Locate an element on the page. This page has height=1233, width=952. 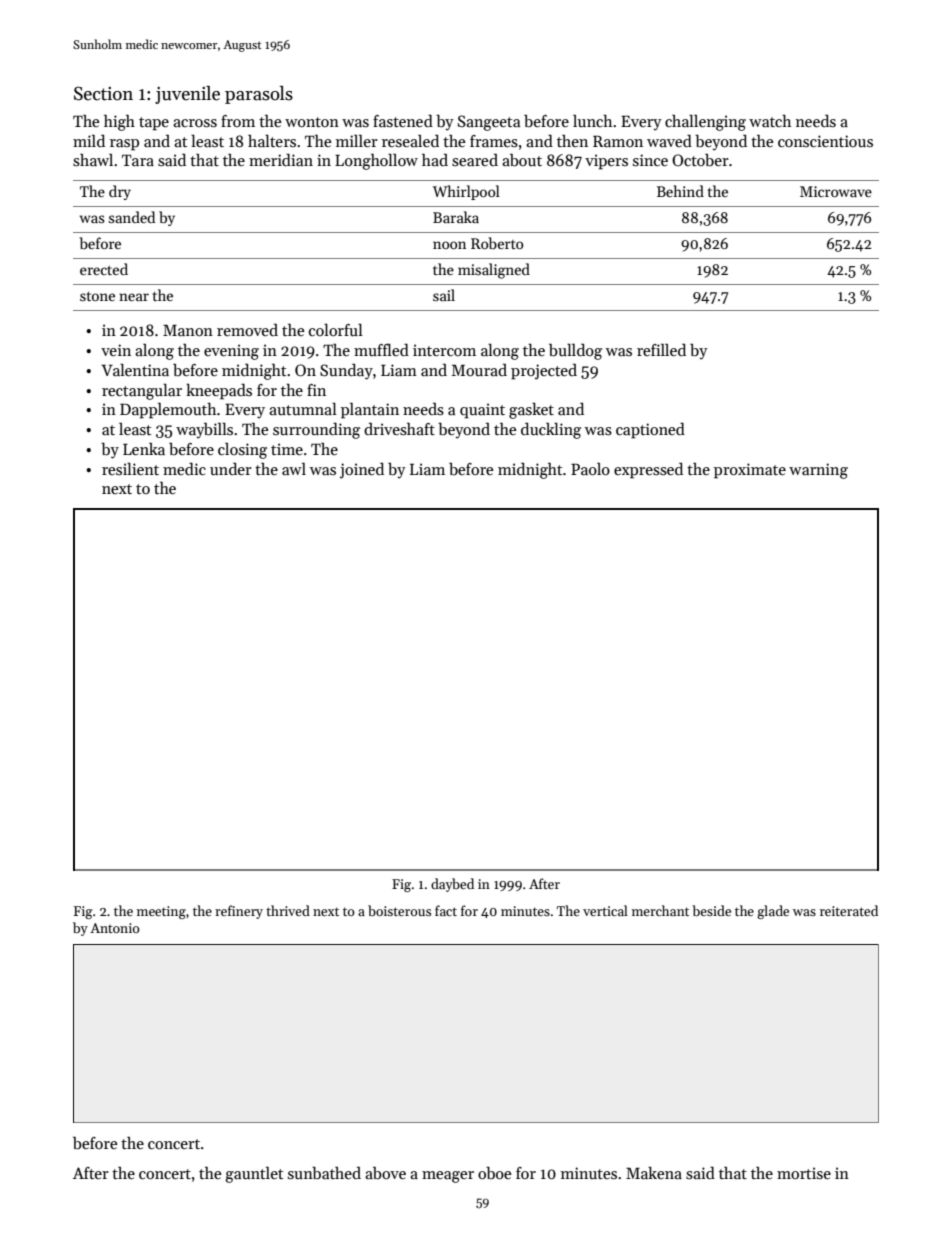
captioned is located at coordinates (650, 431).
